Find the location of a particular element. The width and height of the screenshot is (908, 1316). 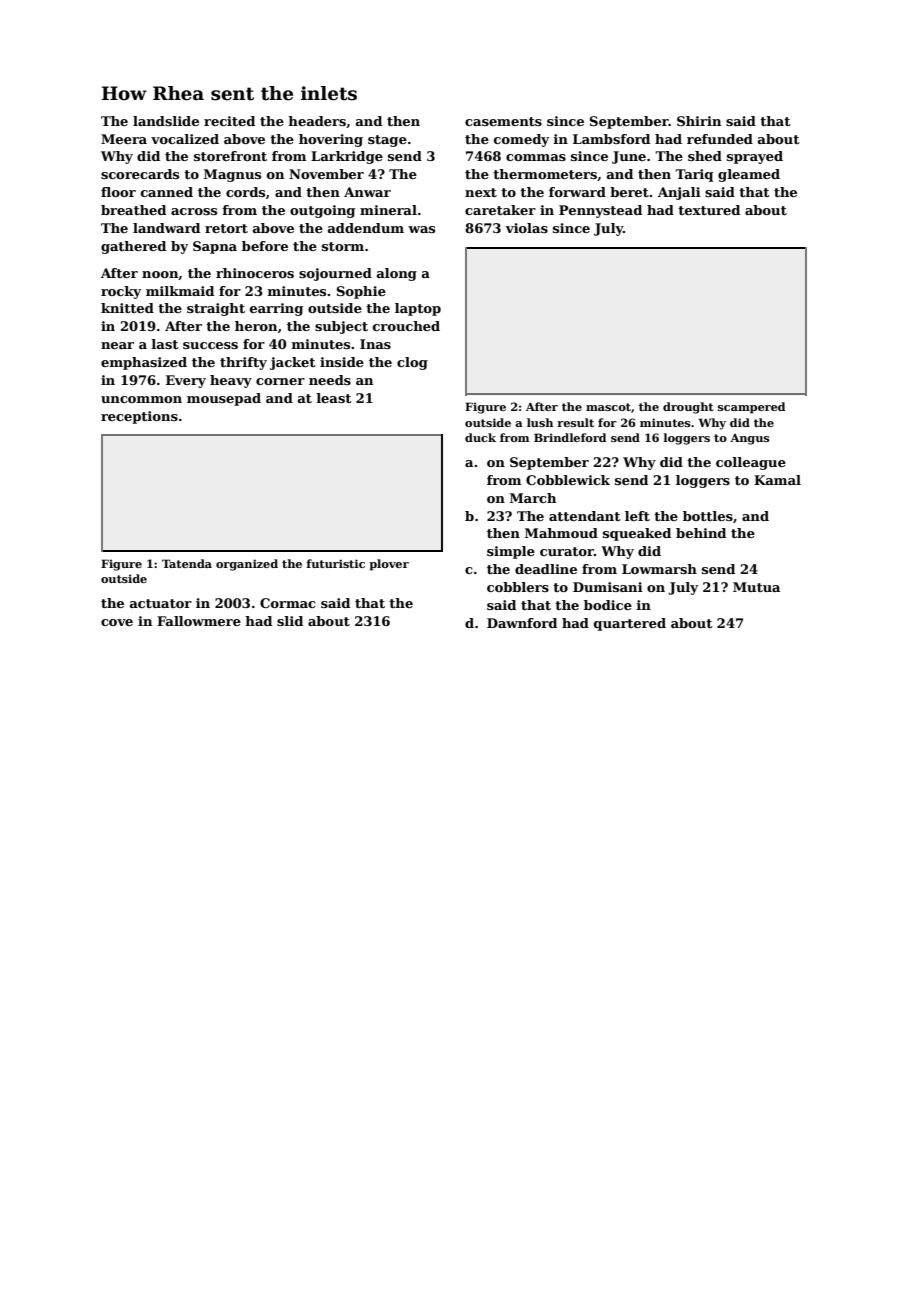

along is located at coordinates (397, 274).
